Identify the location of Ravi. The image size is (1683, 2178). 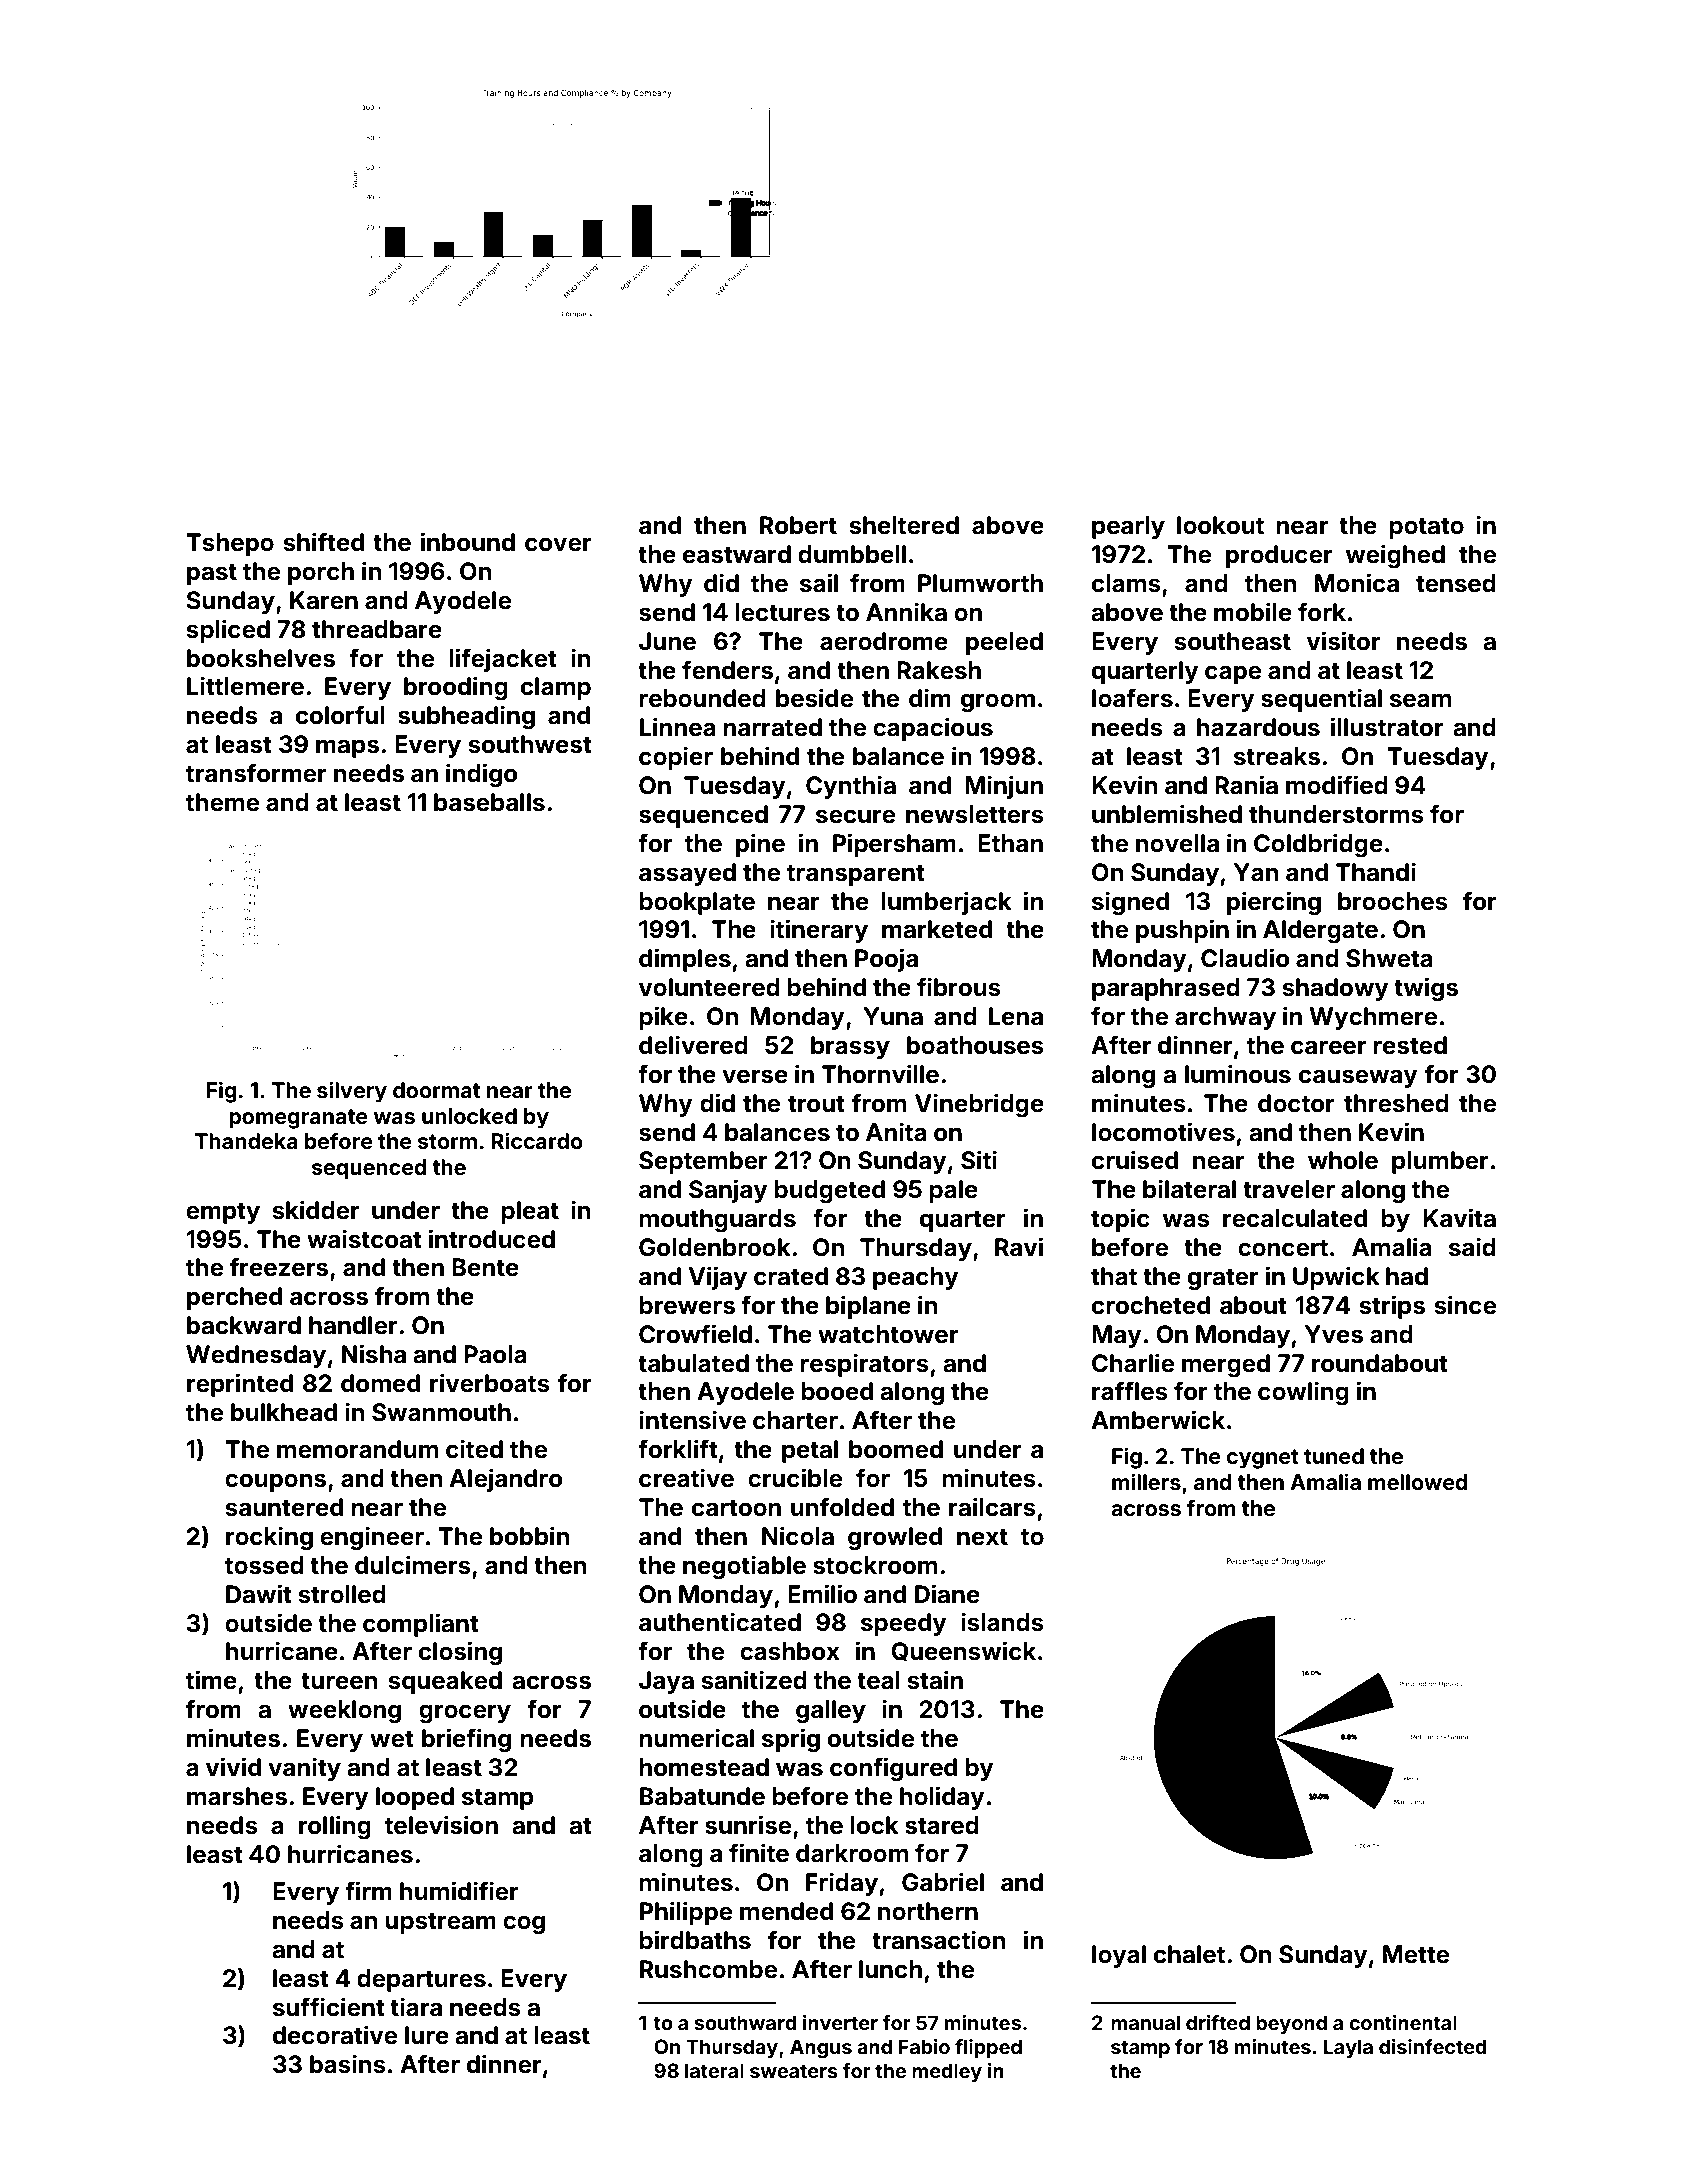
(1019, 1247).
